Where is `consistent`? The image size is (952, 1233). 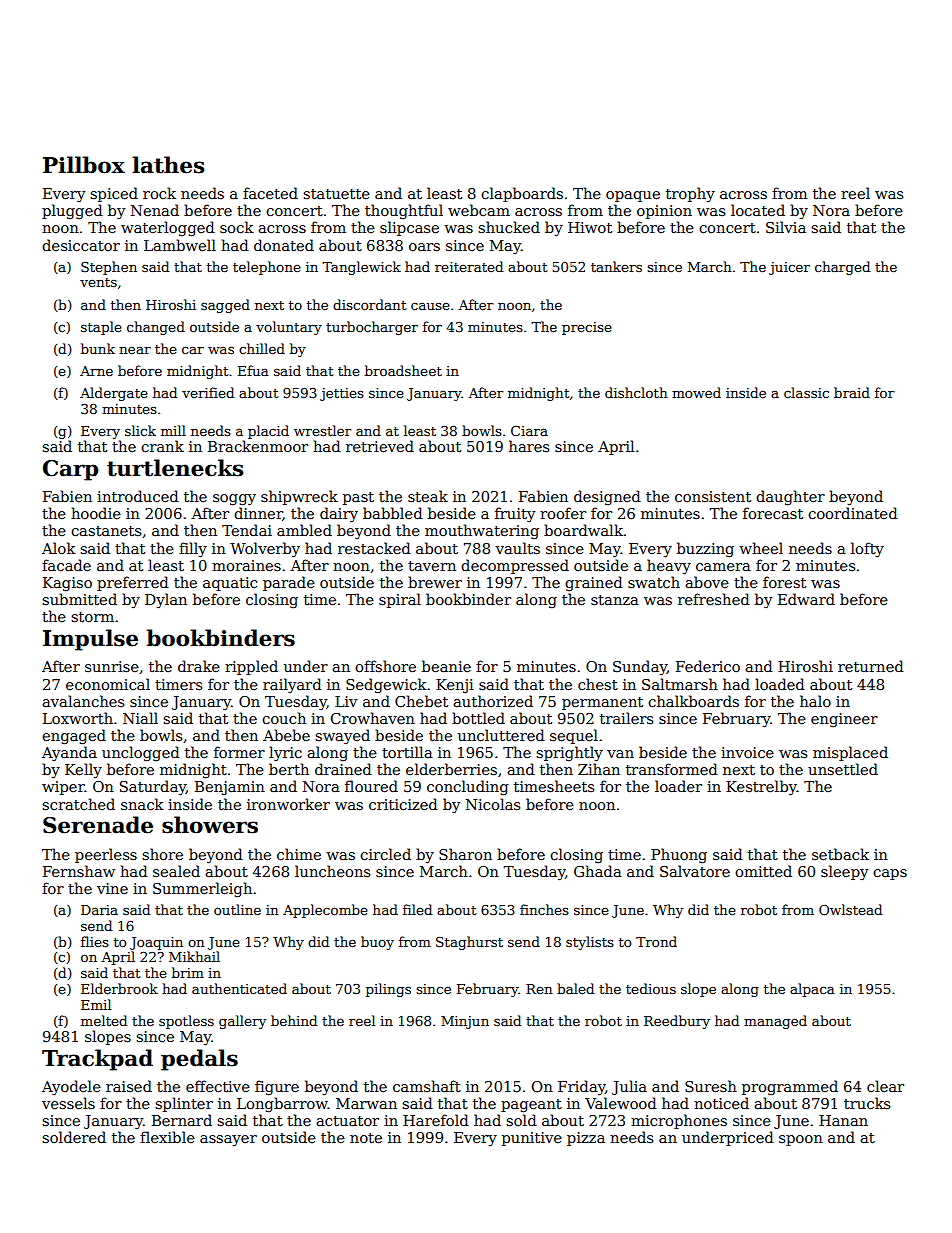
consistent is located at coordinates (713, 496).
